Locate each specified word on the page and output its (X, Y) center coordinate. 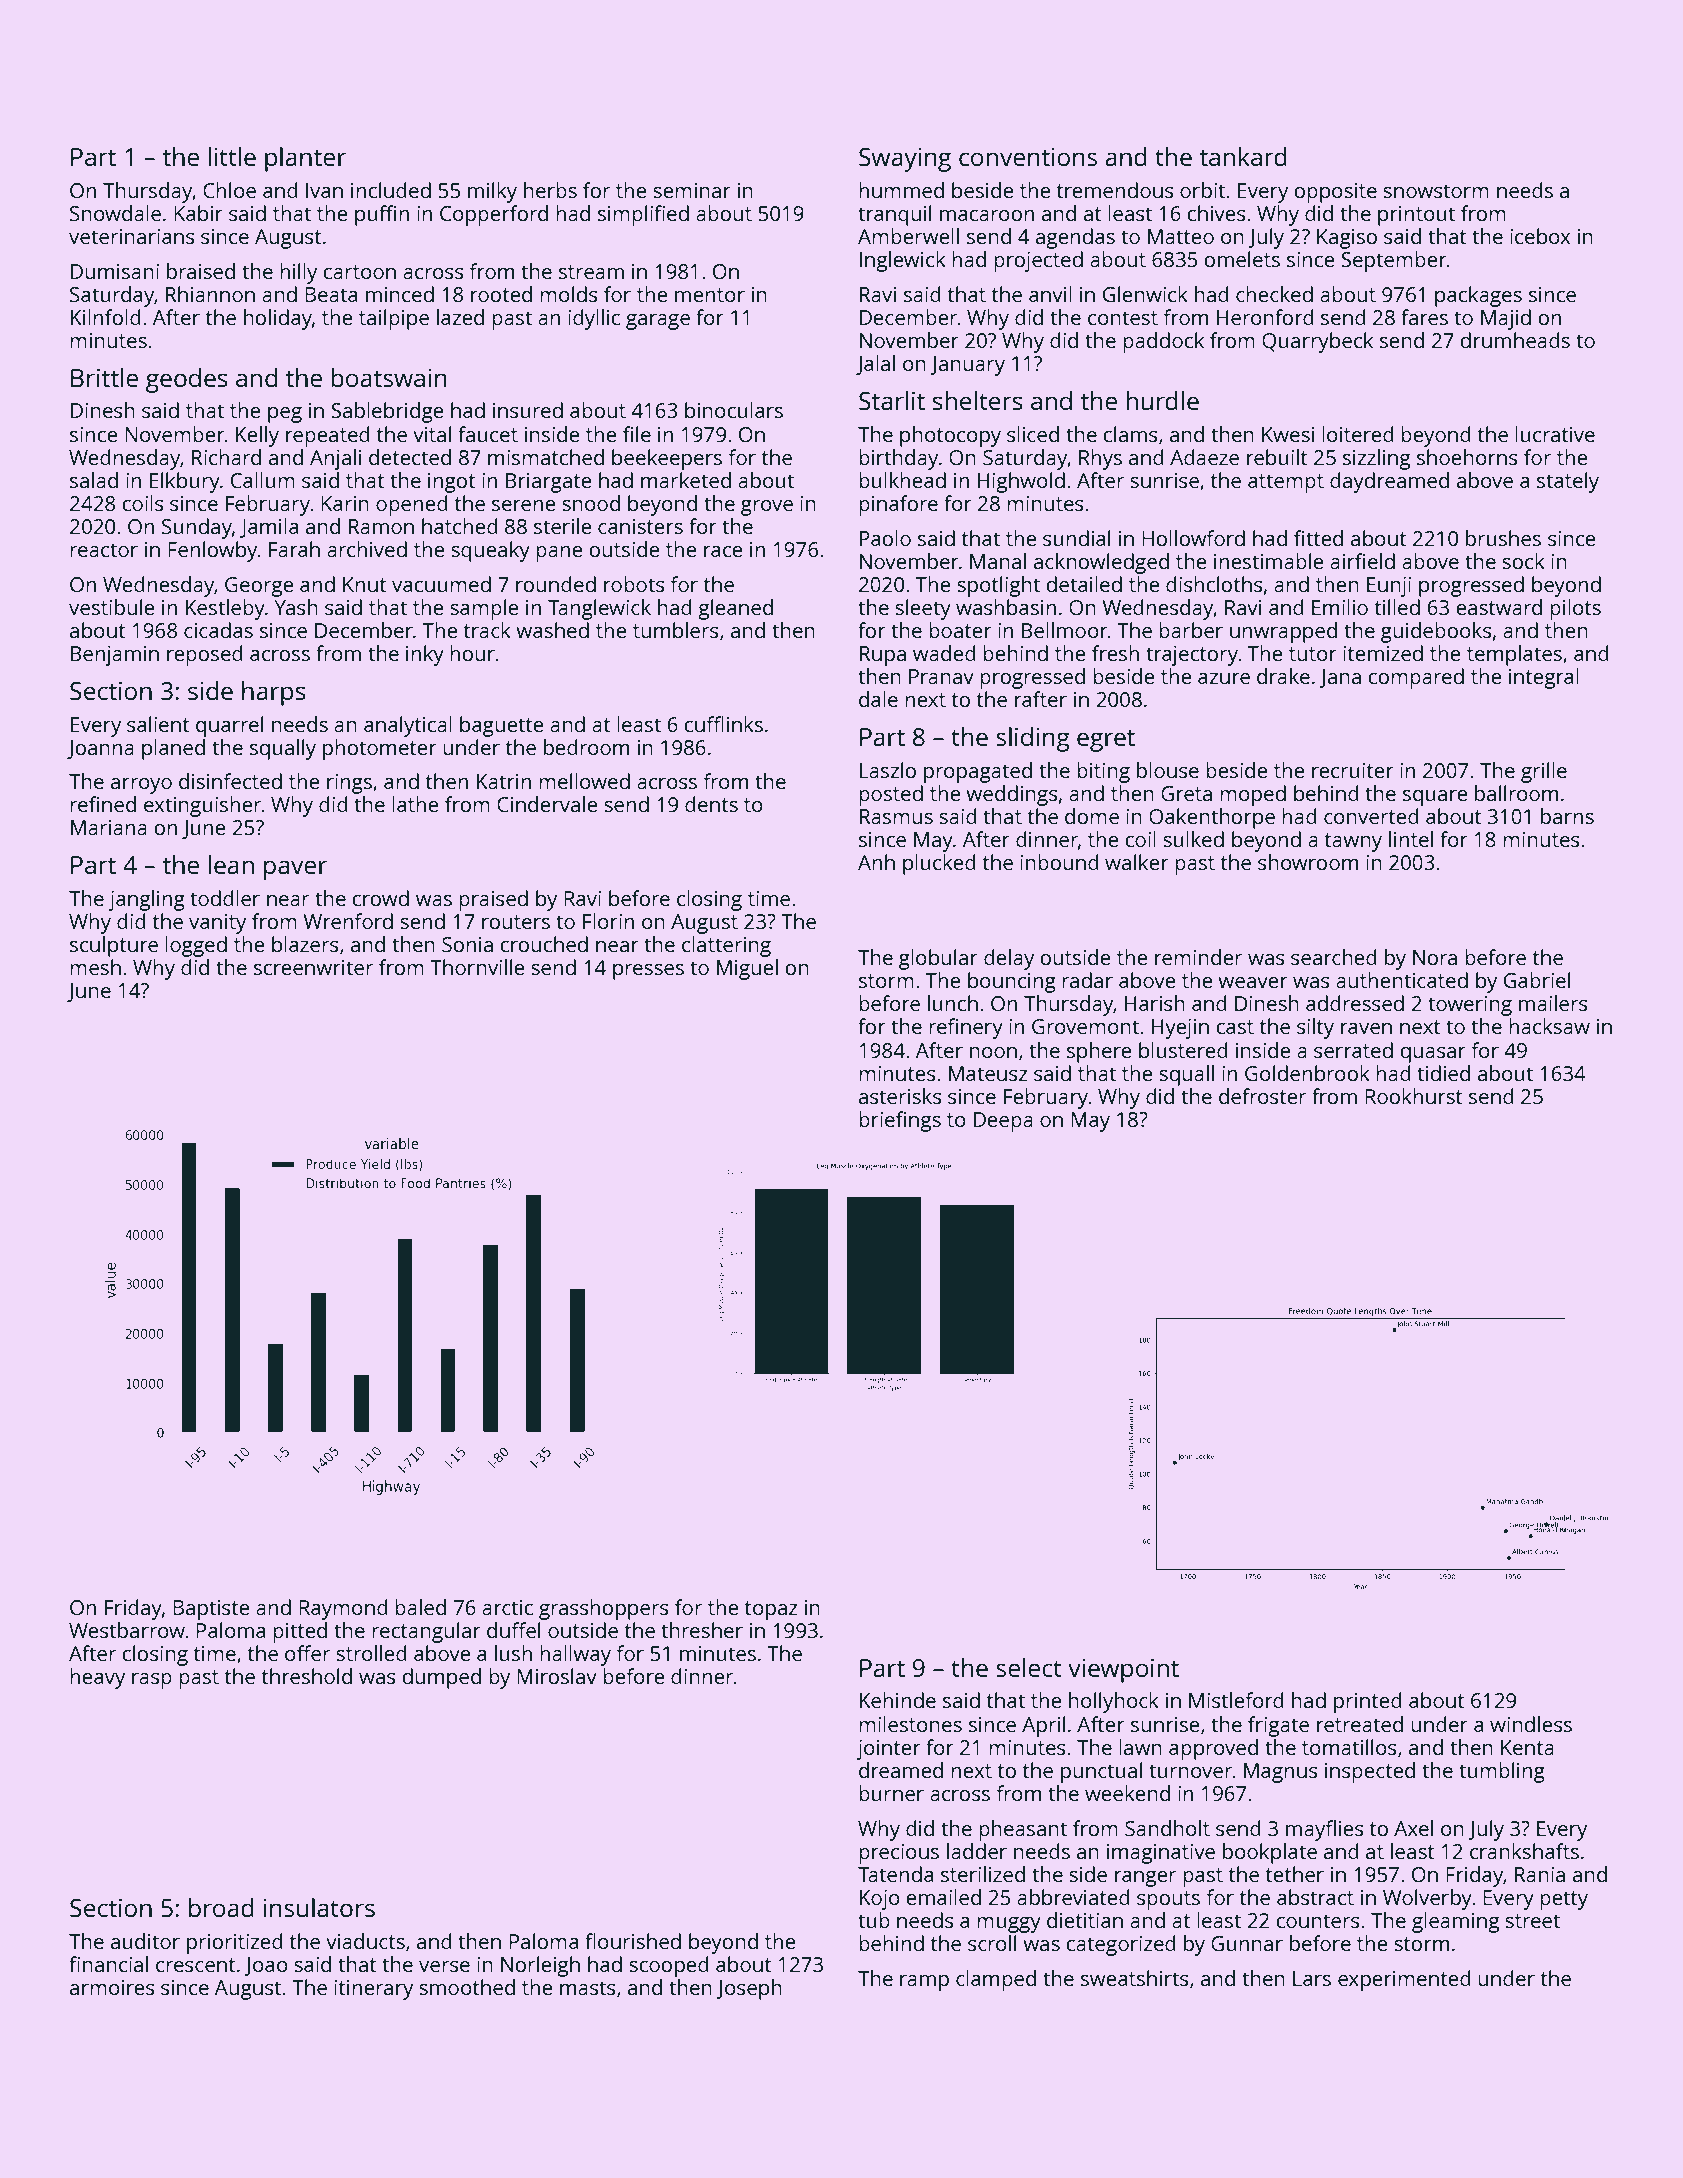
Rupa (883, 656)
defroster (1262, 1096)
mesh (95, 967)
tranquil (894, 215)
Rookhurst (1414, 1096)
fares (1424, 317)
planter (305, 159)
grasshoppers (604, 1609)
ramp (924, 1983)
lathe (415, 804)
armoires (112, 1987)
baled (420, 1607)
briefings (900, 1121)
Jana (1340, 678)
